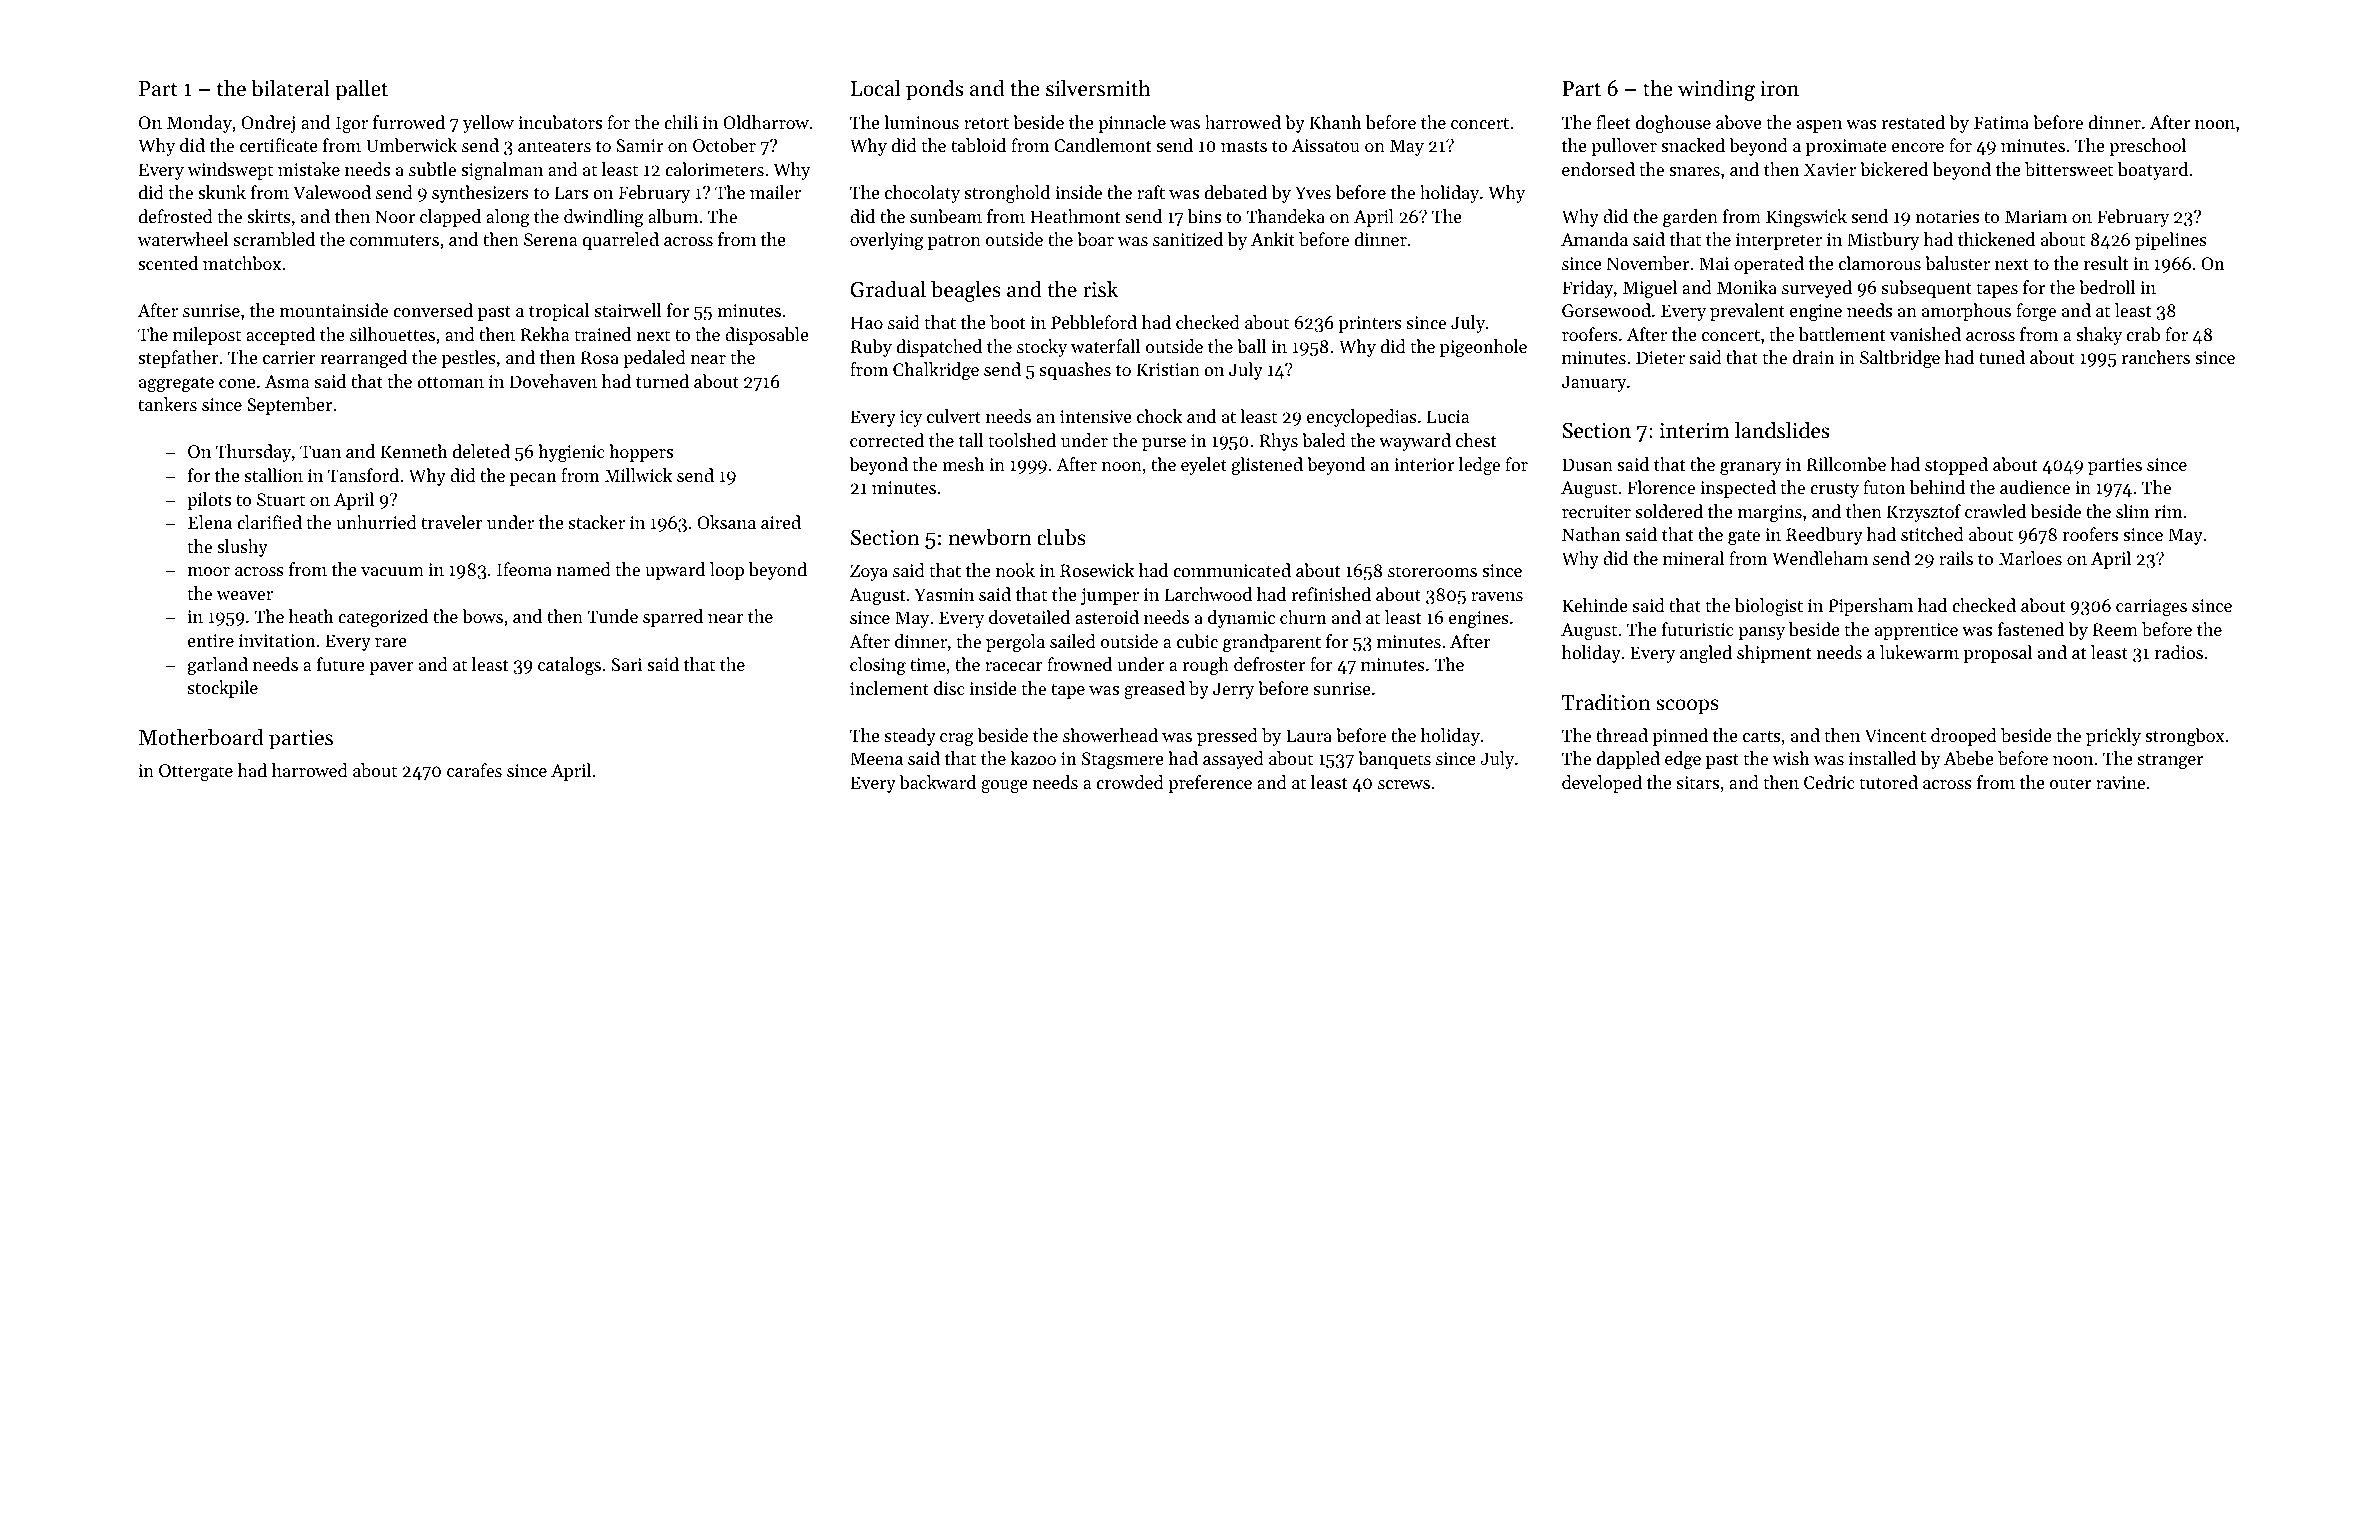 This screenshot has height=1540, width=2380. What do you see at coordinates (1073, 641) in the screenshot?
I see `sailed` at bounding box center [1073, 641].
